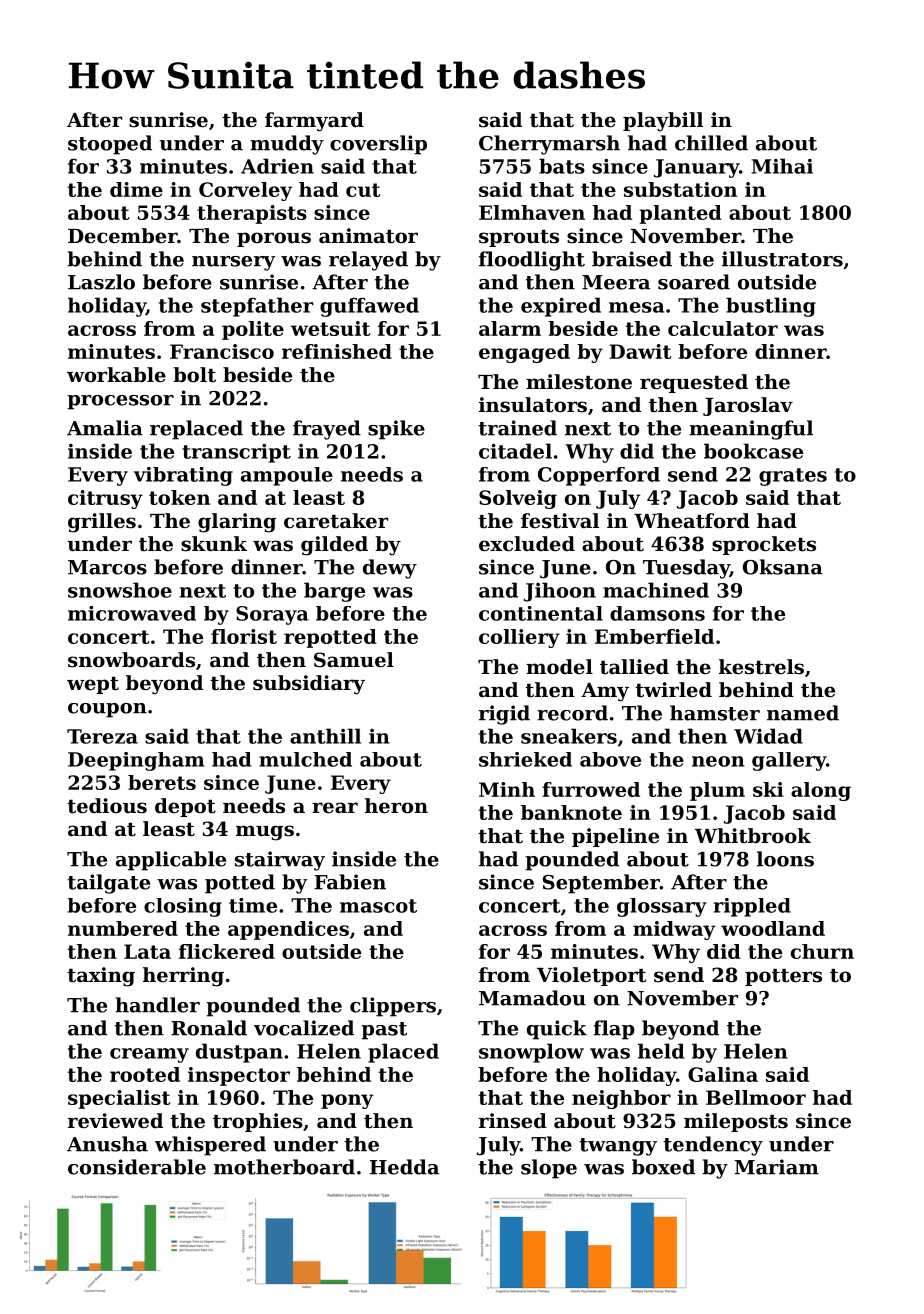 Image resolution: width=924 pixels, height=1314 pixels. What do you see at coordinates (236, 453) in the screenshot?
I see `transcript` at bounding box center [236, 453].
